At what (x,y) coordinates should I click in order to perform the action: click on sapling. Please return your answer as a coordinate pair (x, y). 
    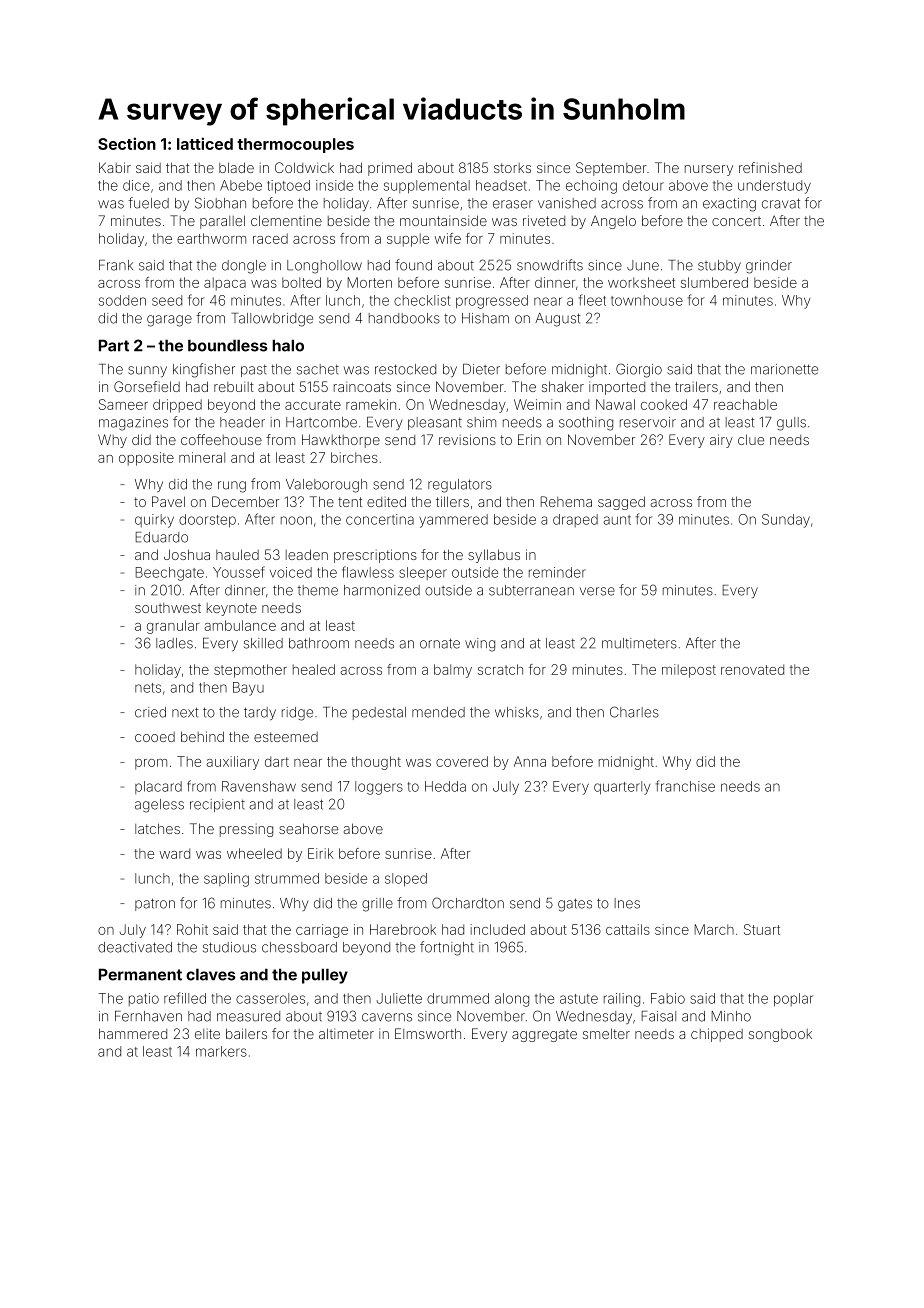
    Looking at the image, I should click on (226, 880).
